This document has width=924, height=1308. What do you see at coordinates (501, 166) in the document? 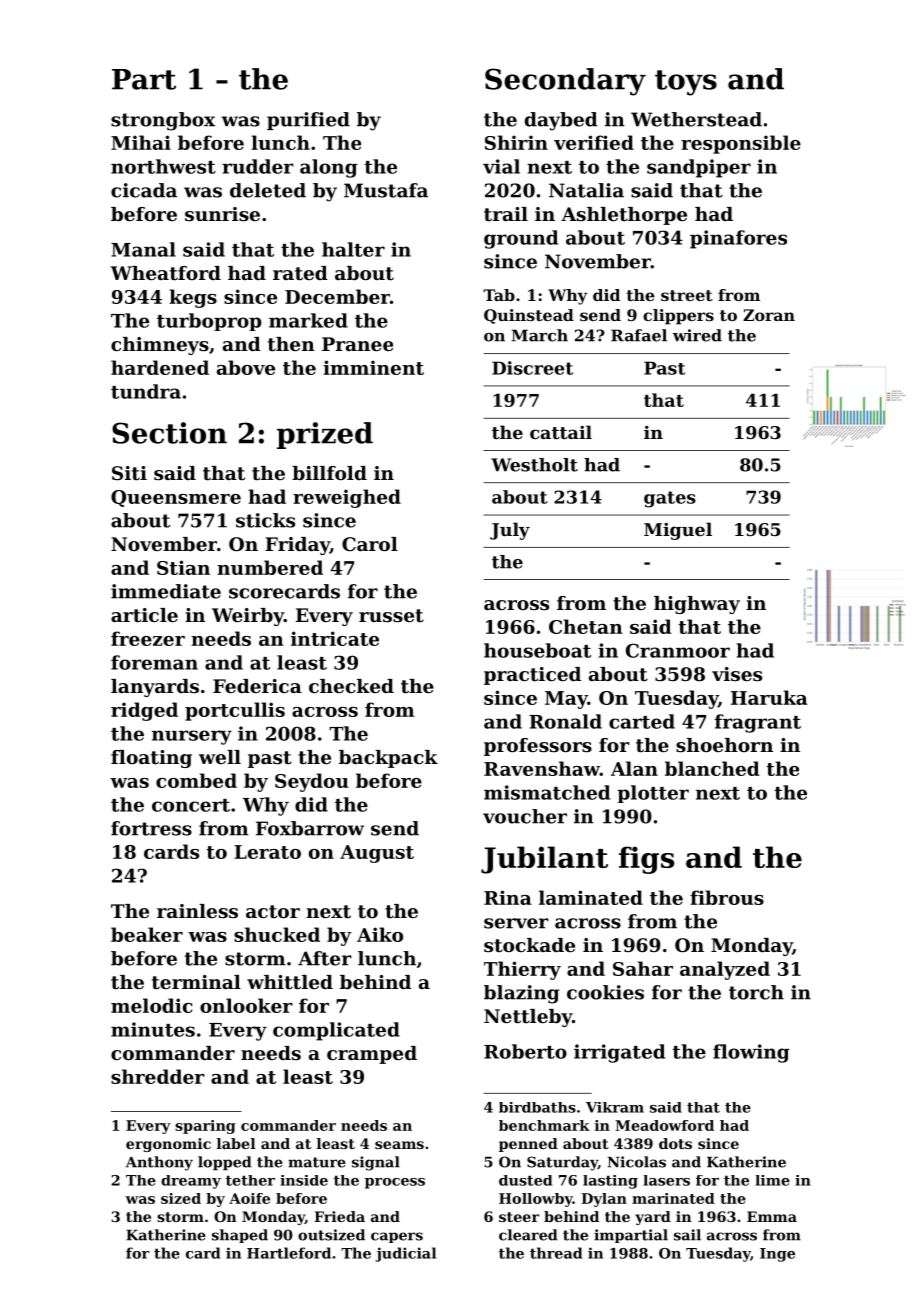
I see `vial` at bounding box center [501, 166].
